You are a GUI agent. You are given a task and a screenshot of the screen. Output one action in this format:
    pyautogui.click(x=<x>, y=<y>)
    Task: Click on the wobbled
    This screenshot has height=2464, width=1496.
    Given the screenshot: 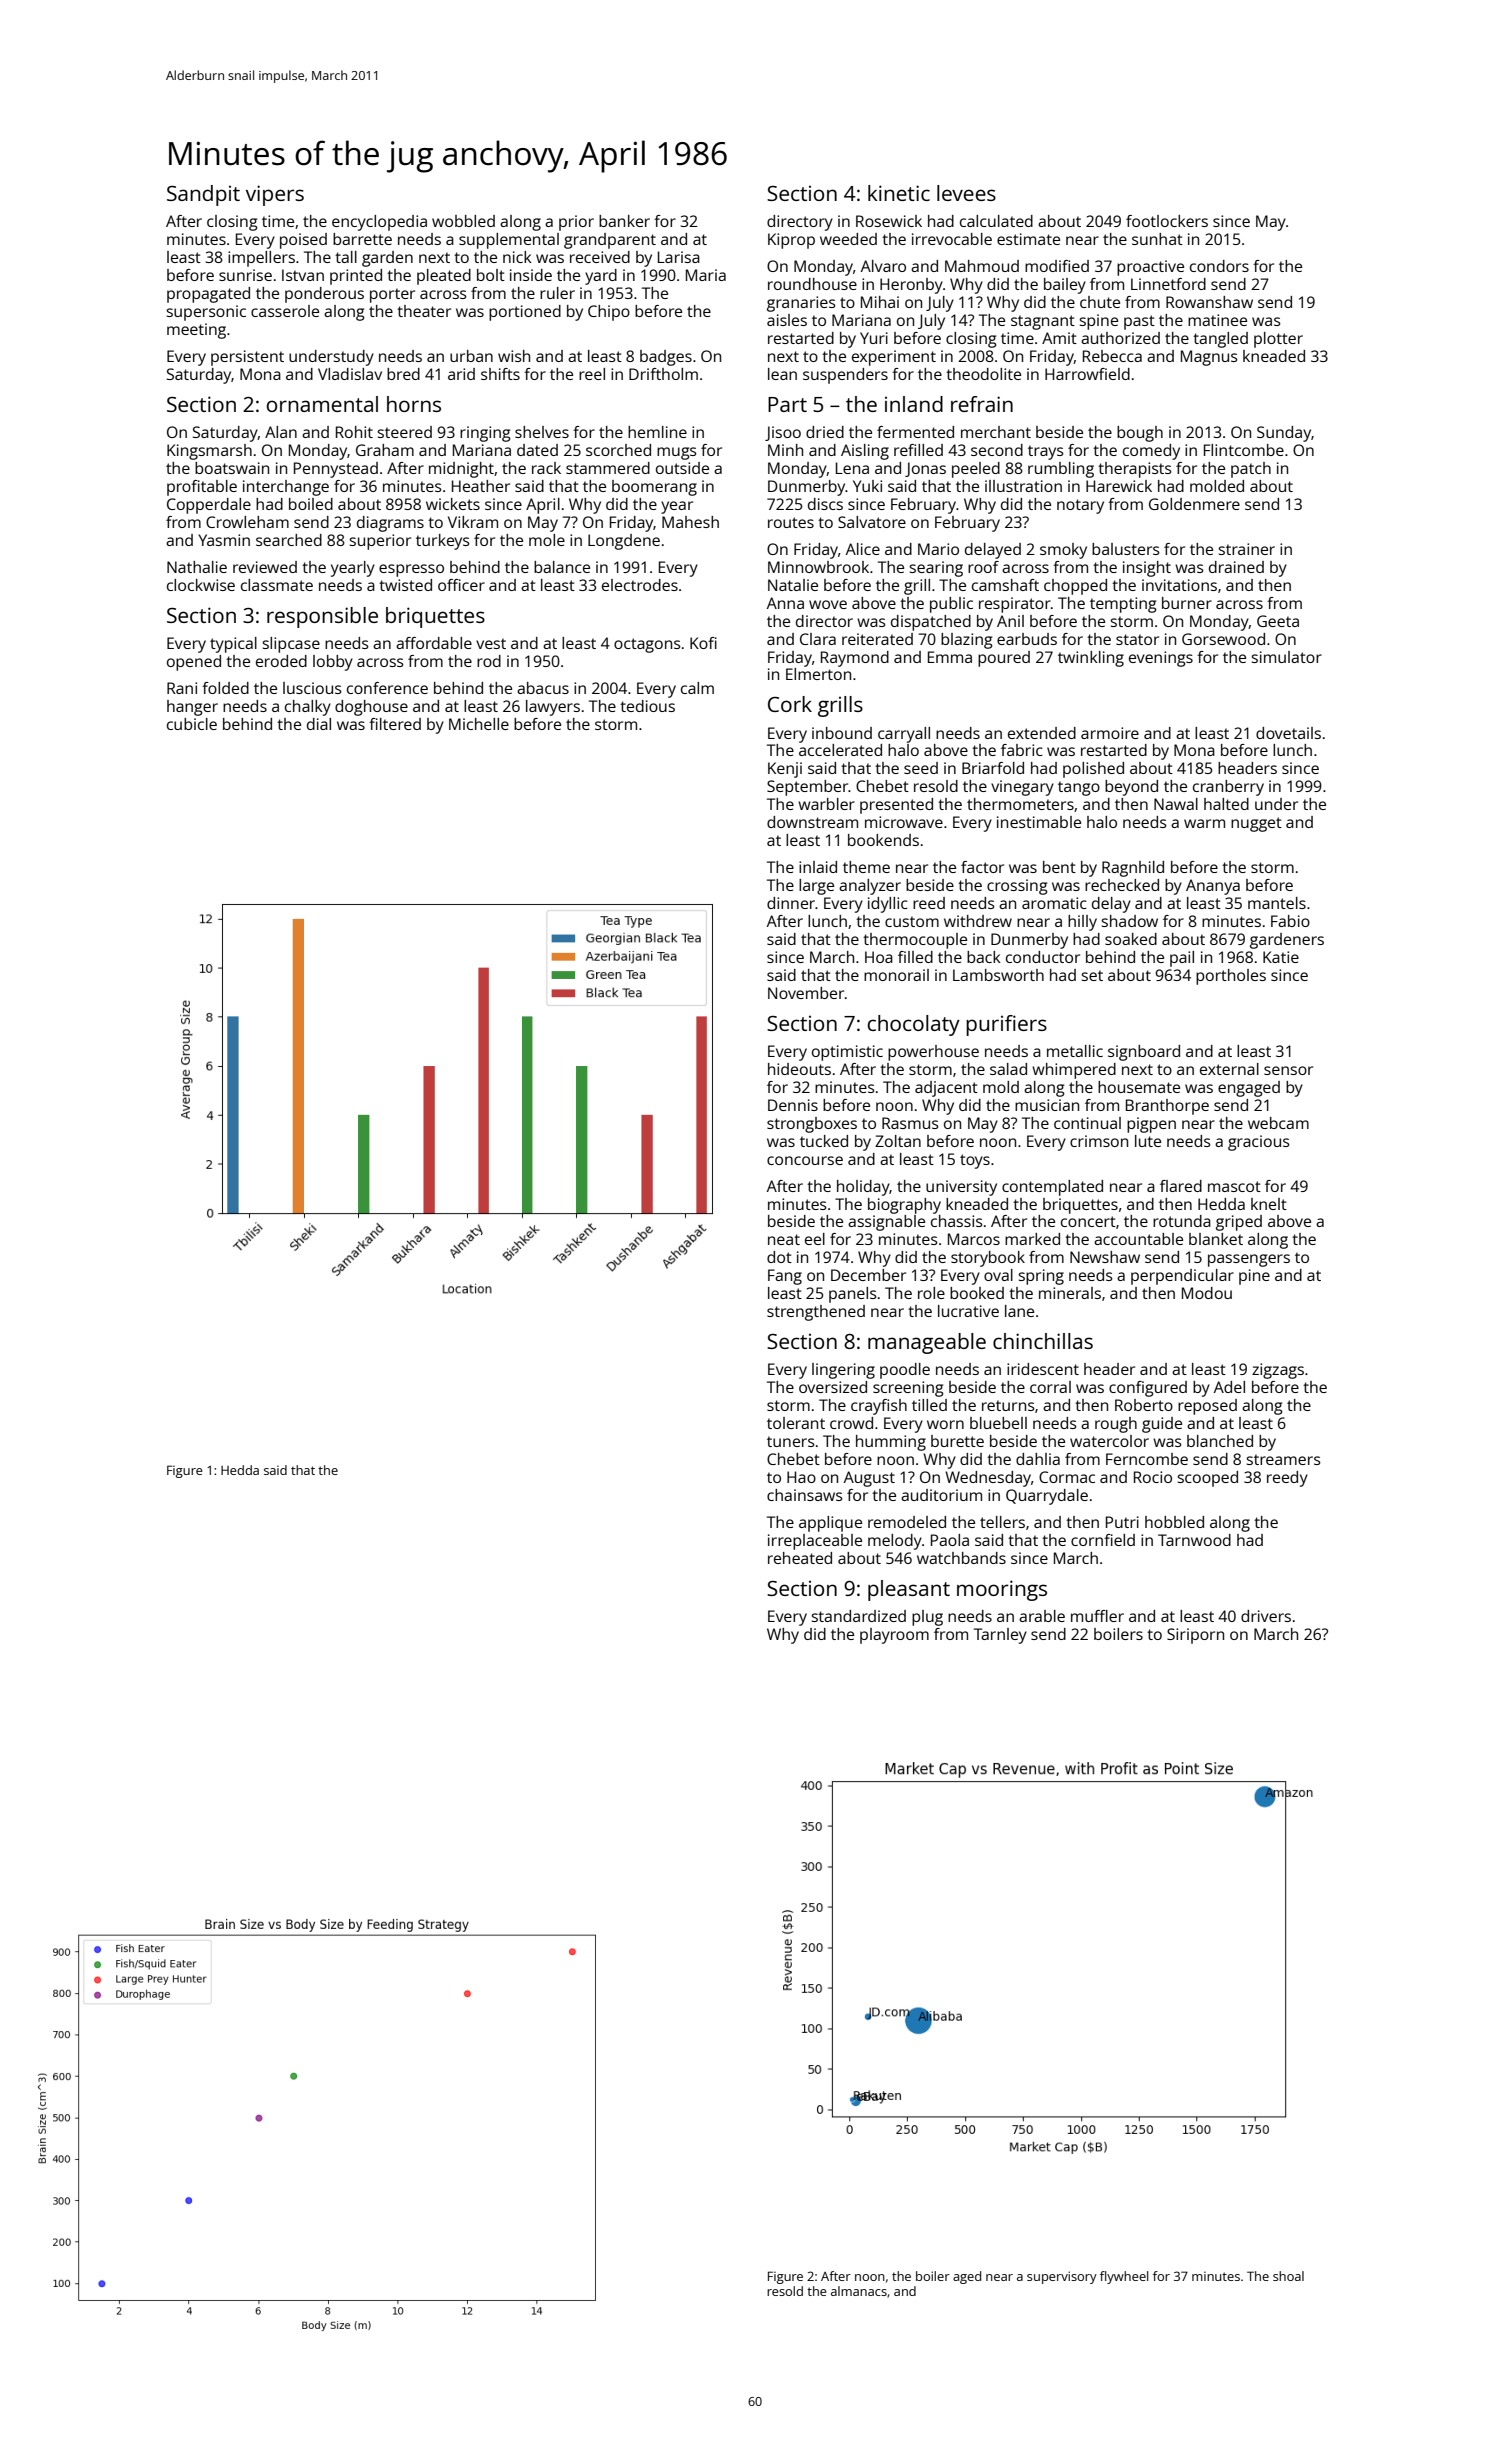 What is the action you would take?
    pyautogui.click(x=463, y=221)
